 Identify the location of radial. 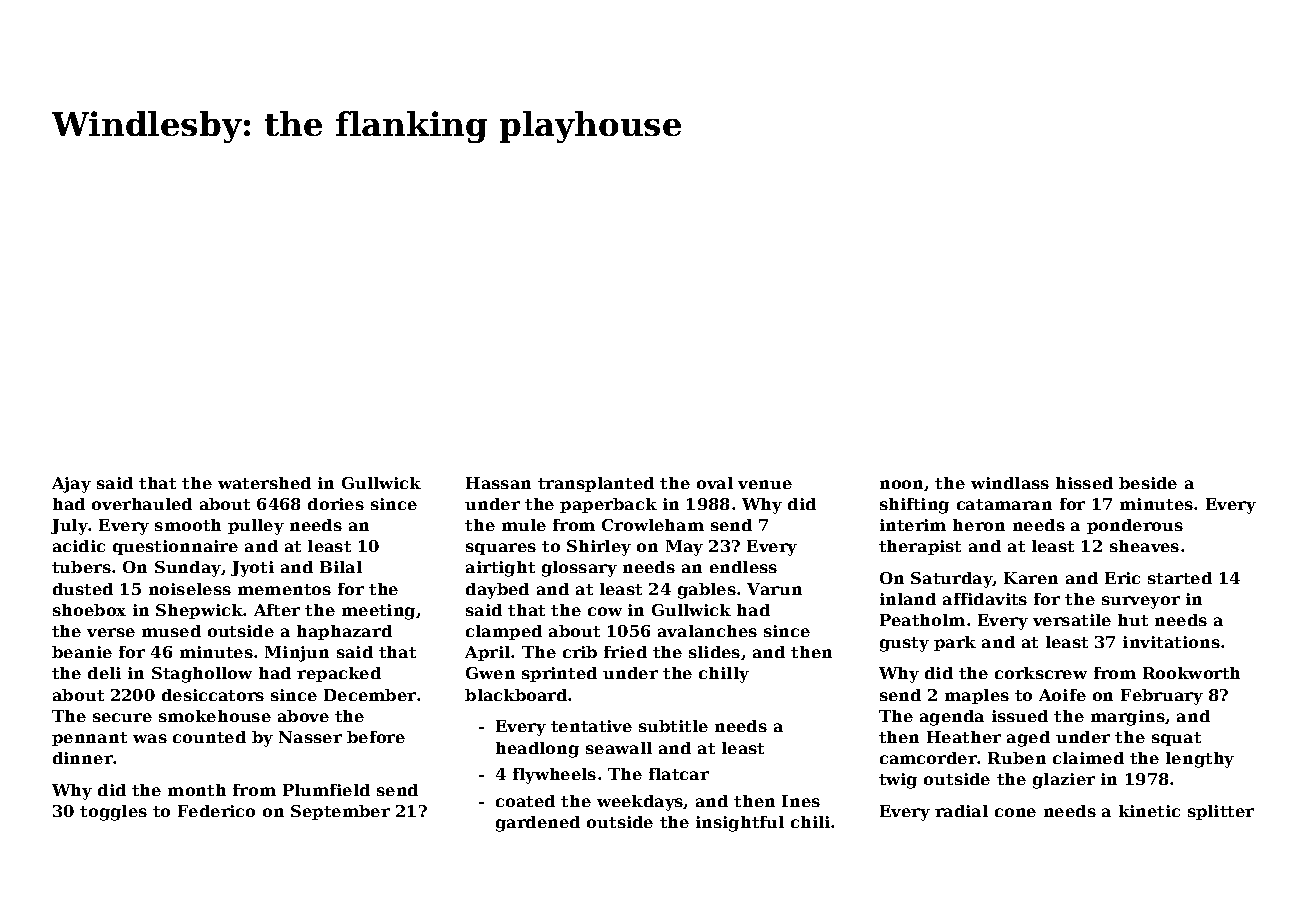
(961, 811).
